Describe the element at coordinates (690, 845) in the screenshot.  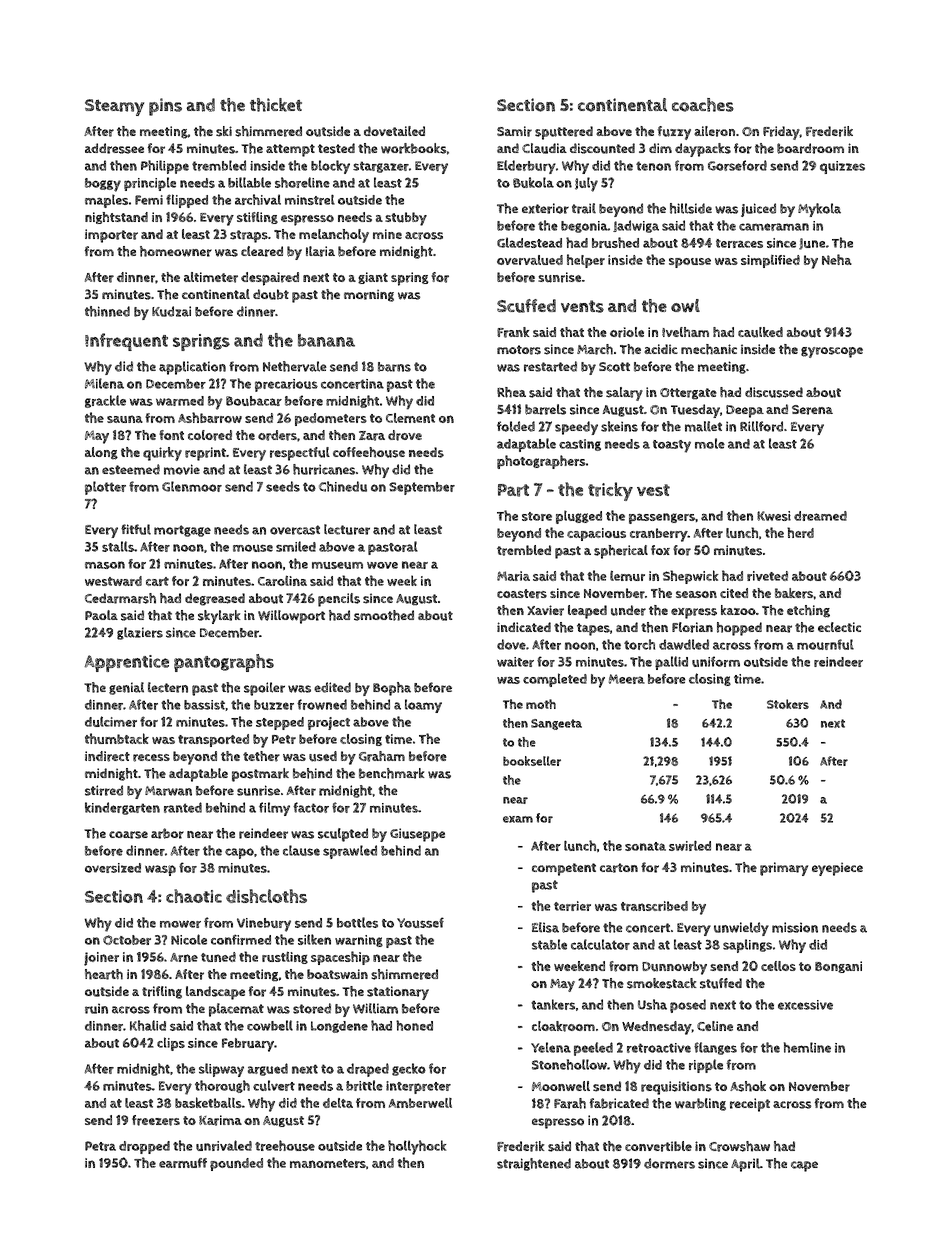
I see `swirled` at that location.
